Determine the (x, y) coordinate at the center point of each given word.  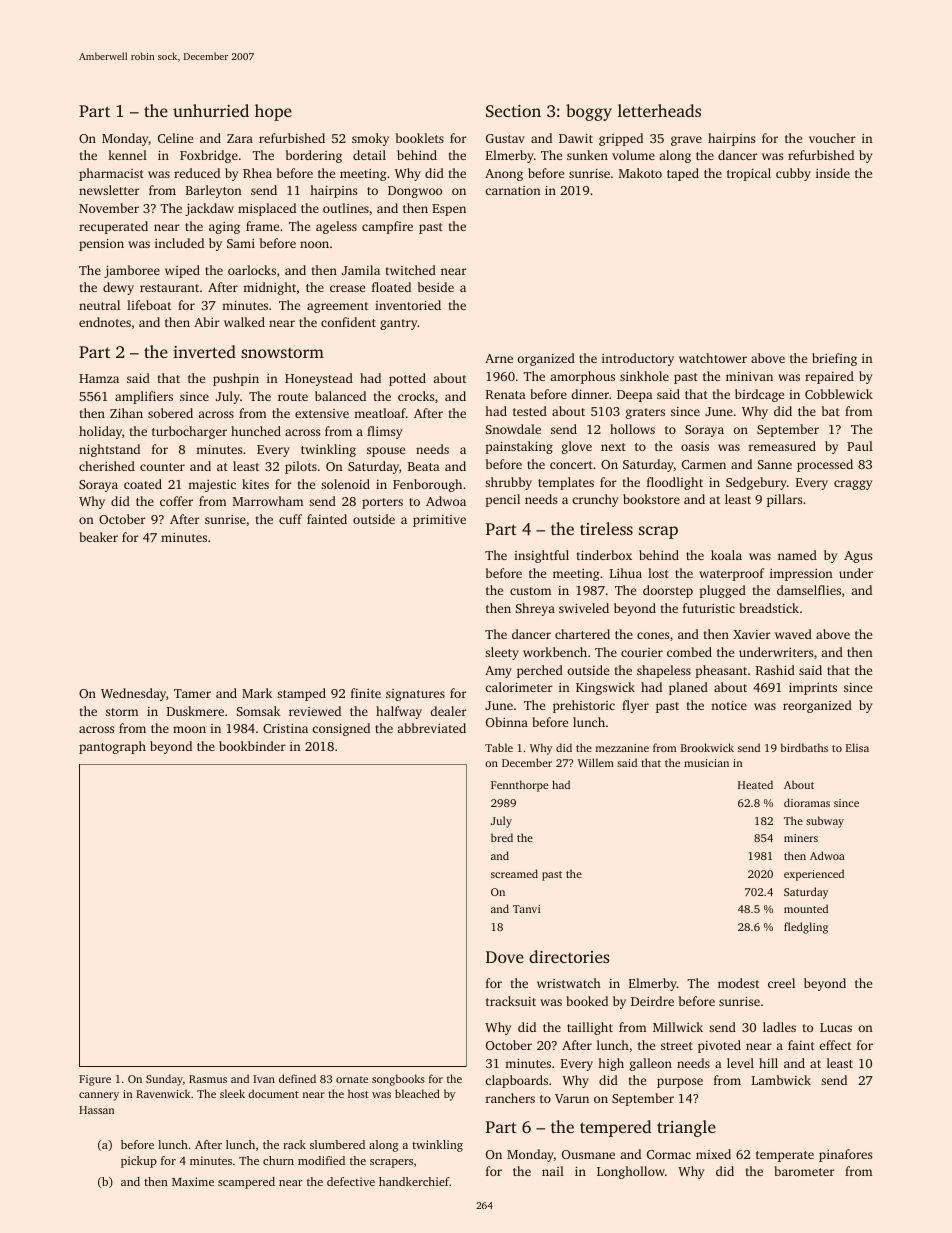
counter (162, 467)
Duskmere (195, 711)
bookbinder (252, 746)
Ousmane (588, 1154)
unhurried (211, 110)
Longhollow (631, 1172)
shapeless (664, 671)
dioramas (807, 802)
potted (407, 379)
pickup (139, 1162)
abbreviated (431, 728)
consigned (341, 729)
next (613, 447)
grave (686, 141)
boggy (589, 112)
